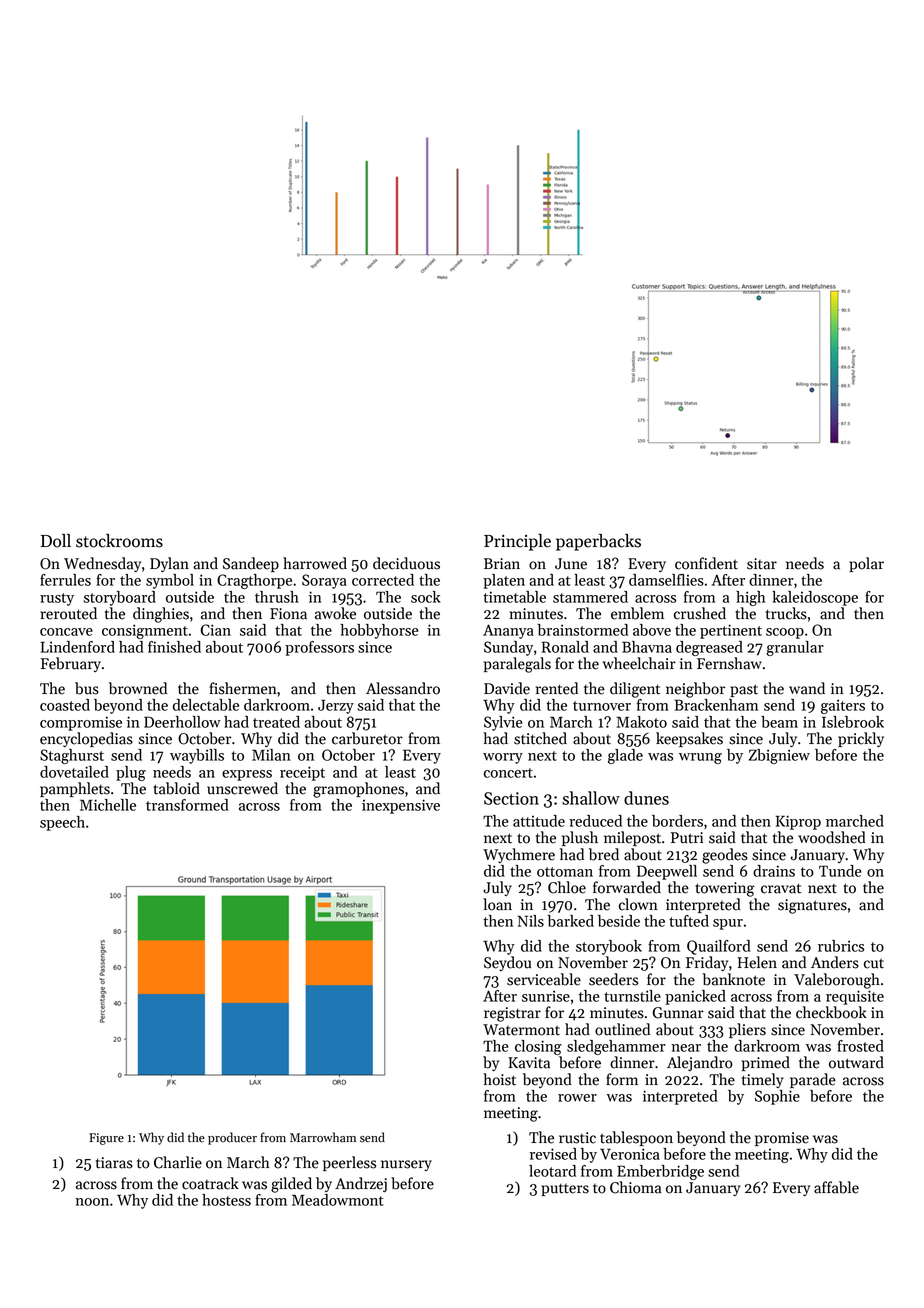  What do you see at coordinates (517, 542) in the screenshot?
I see `Principle` at bounding box center [517, 542].
